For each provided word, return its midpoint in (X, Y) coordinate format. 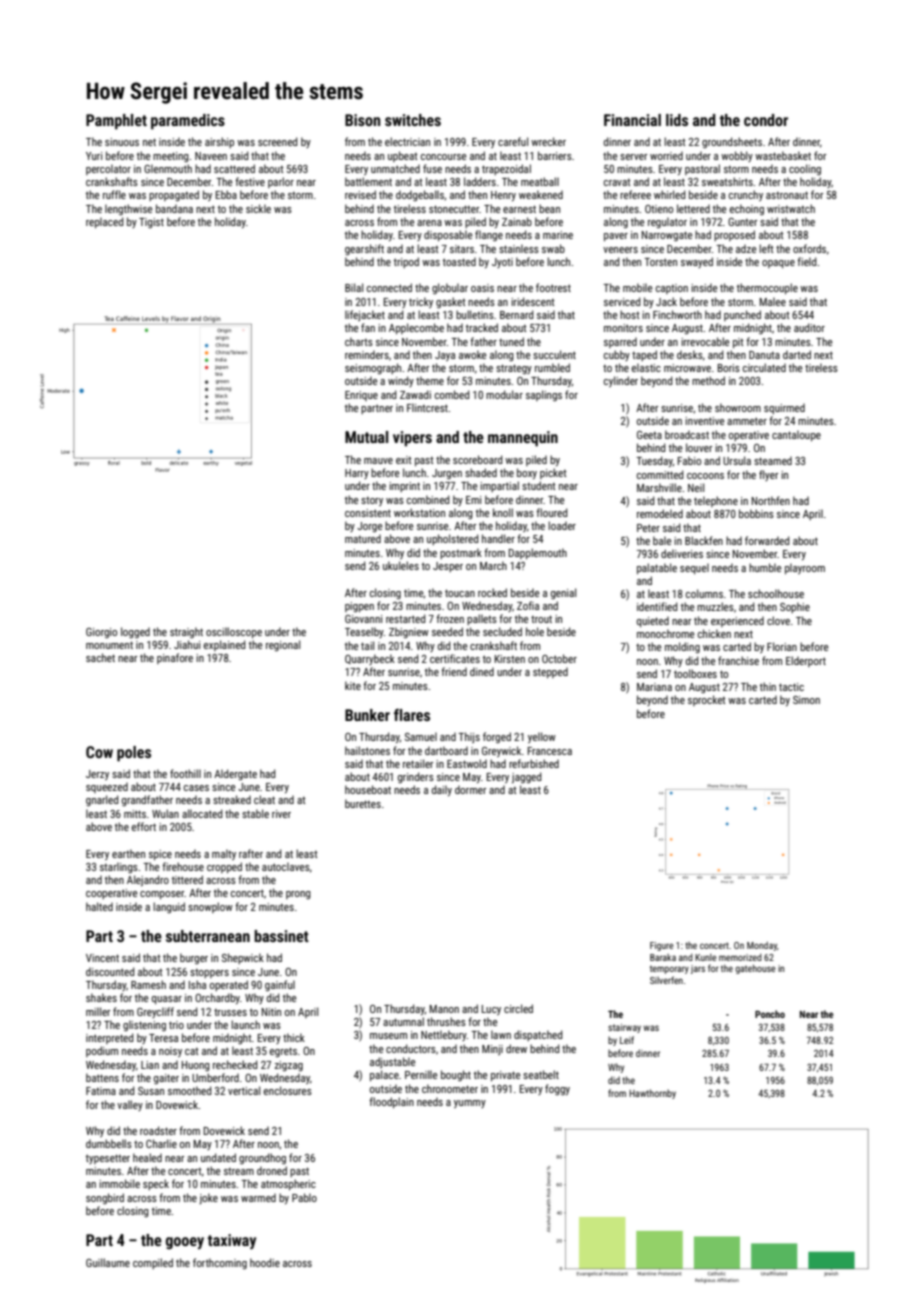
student (538, 485)
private (505, 1076)
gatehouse (755, 969)
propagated (174, 196)
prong (298, 895)
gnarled (102, 801)
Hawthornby (652, 1094)
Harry (357, 474)
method (708, 380)
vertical (244, 1090)
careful (513, 141)
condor (766, 120)
